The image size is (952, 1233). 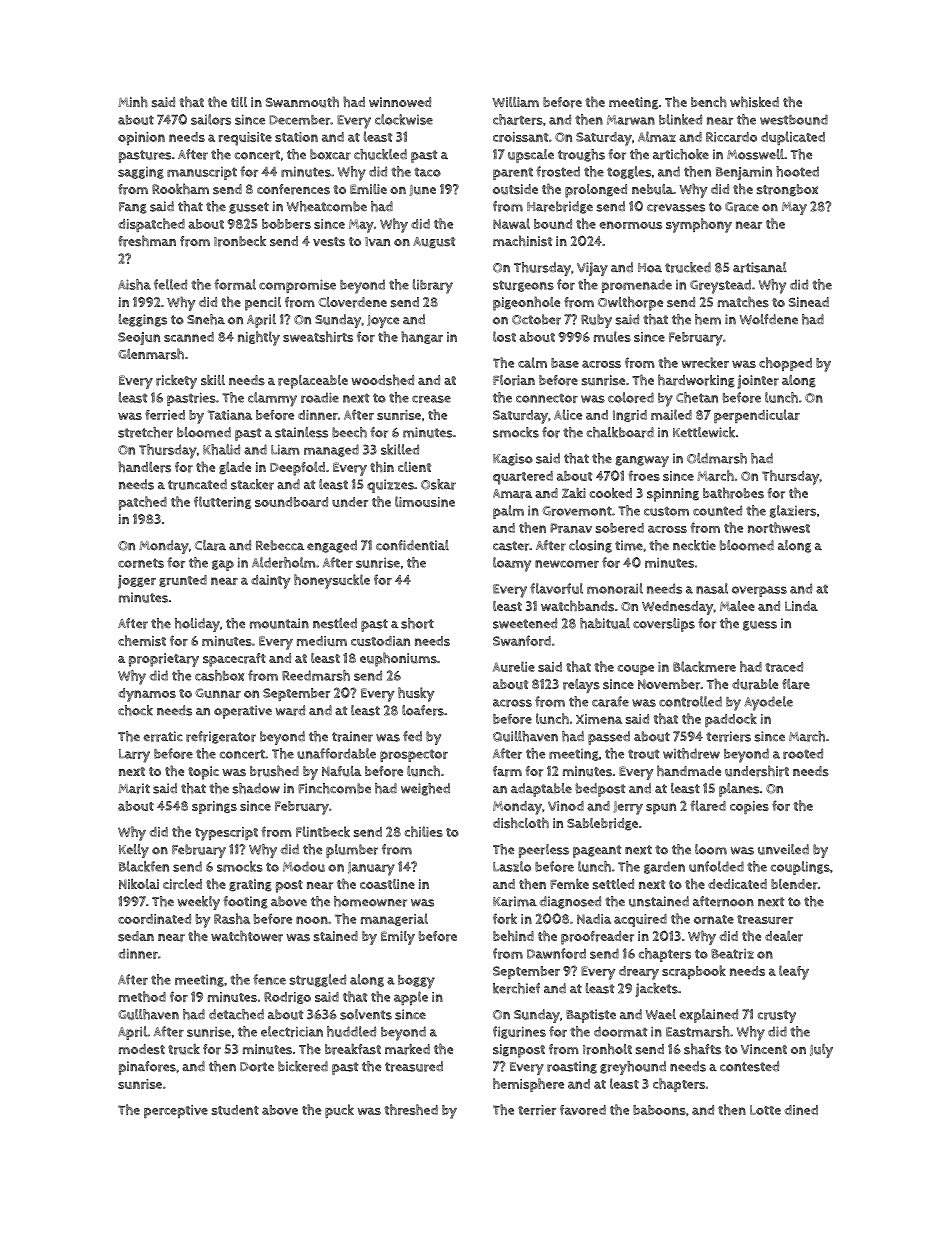 What do you see at coordinates (821, 1051) in the screenshot?
I see `July` at bounding box center [821, 1051].
